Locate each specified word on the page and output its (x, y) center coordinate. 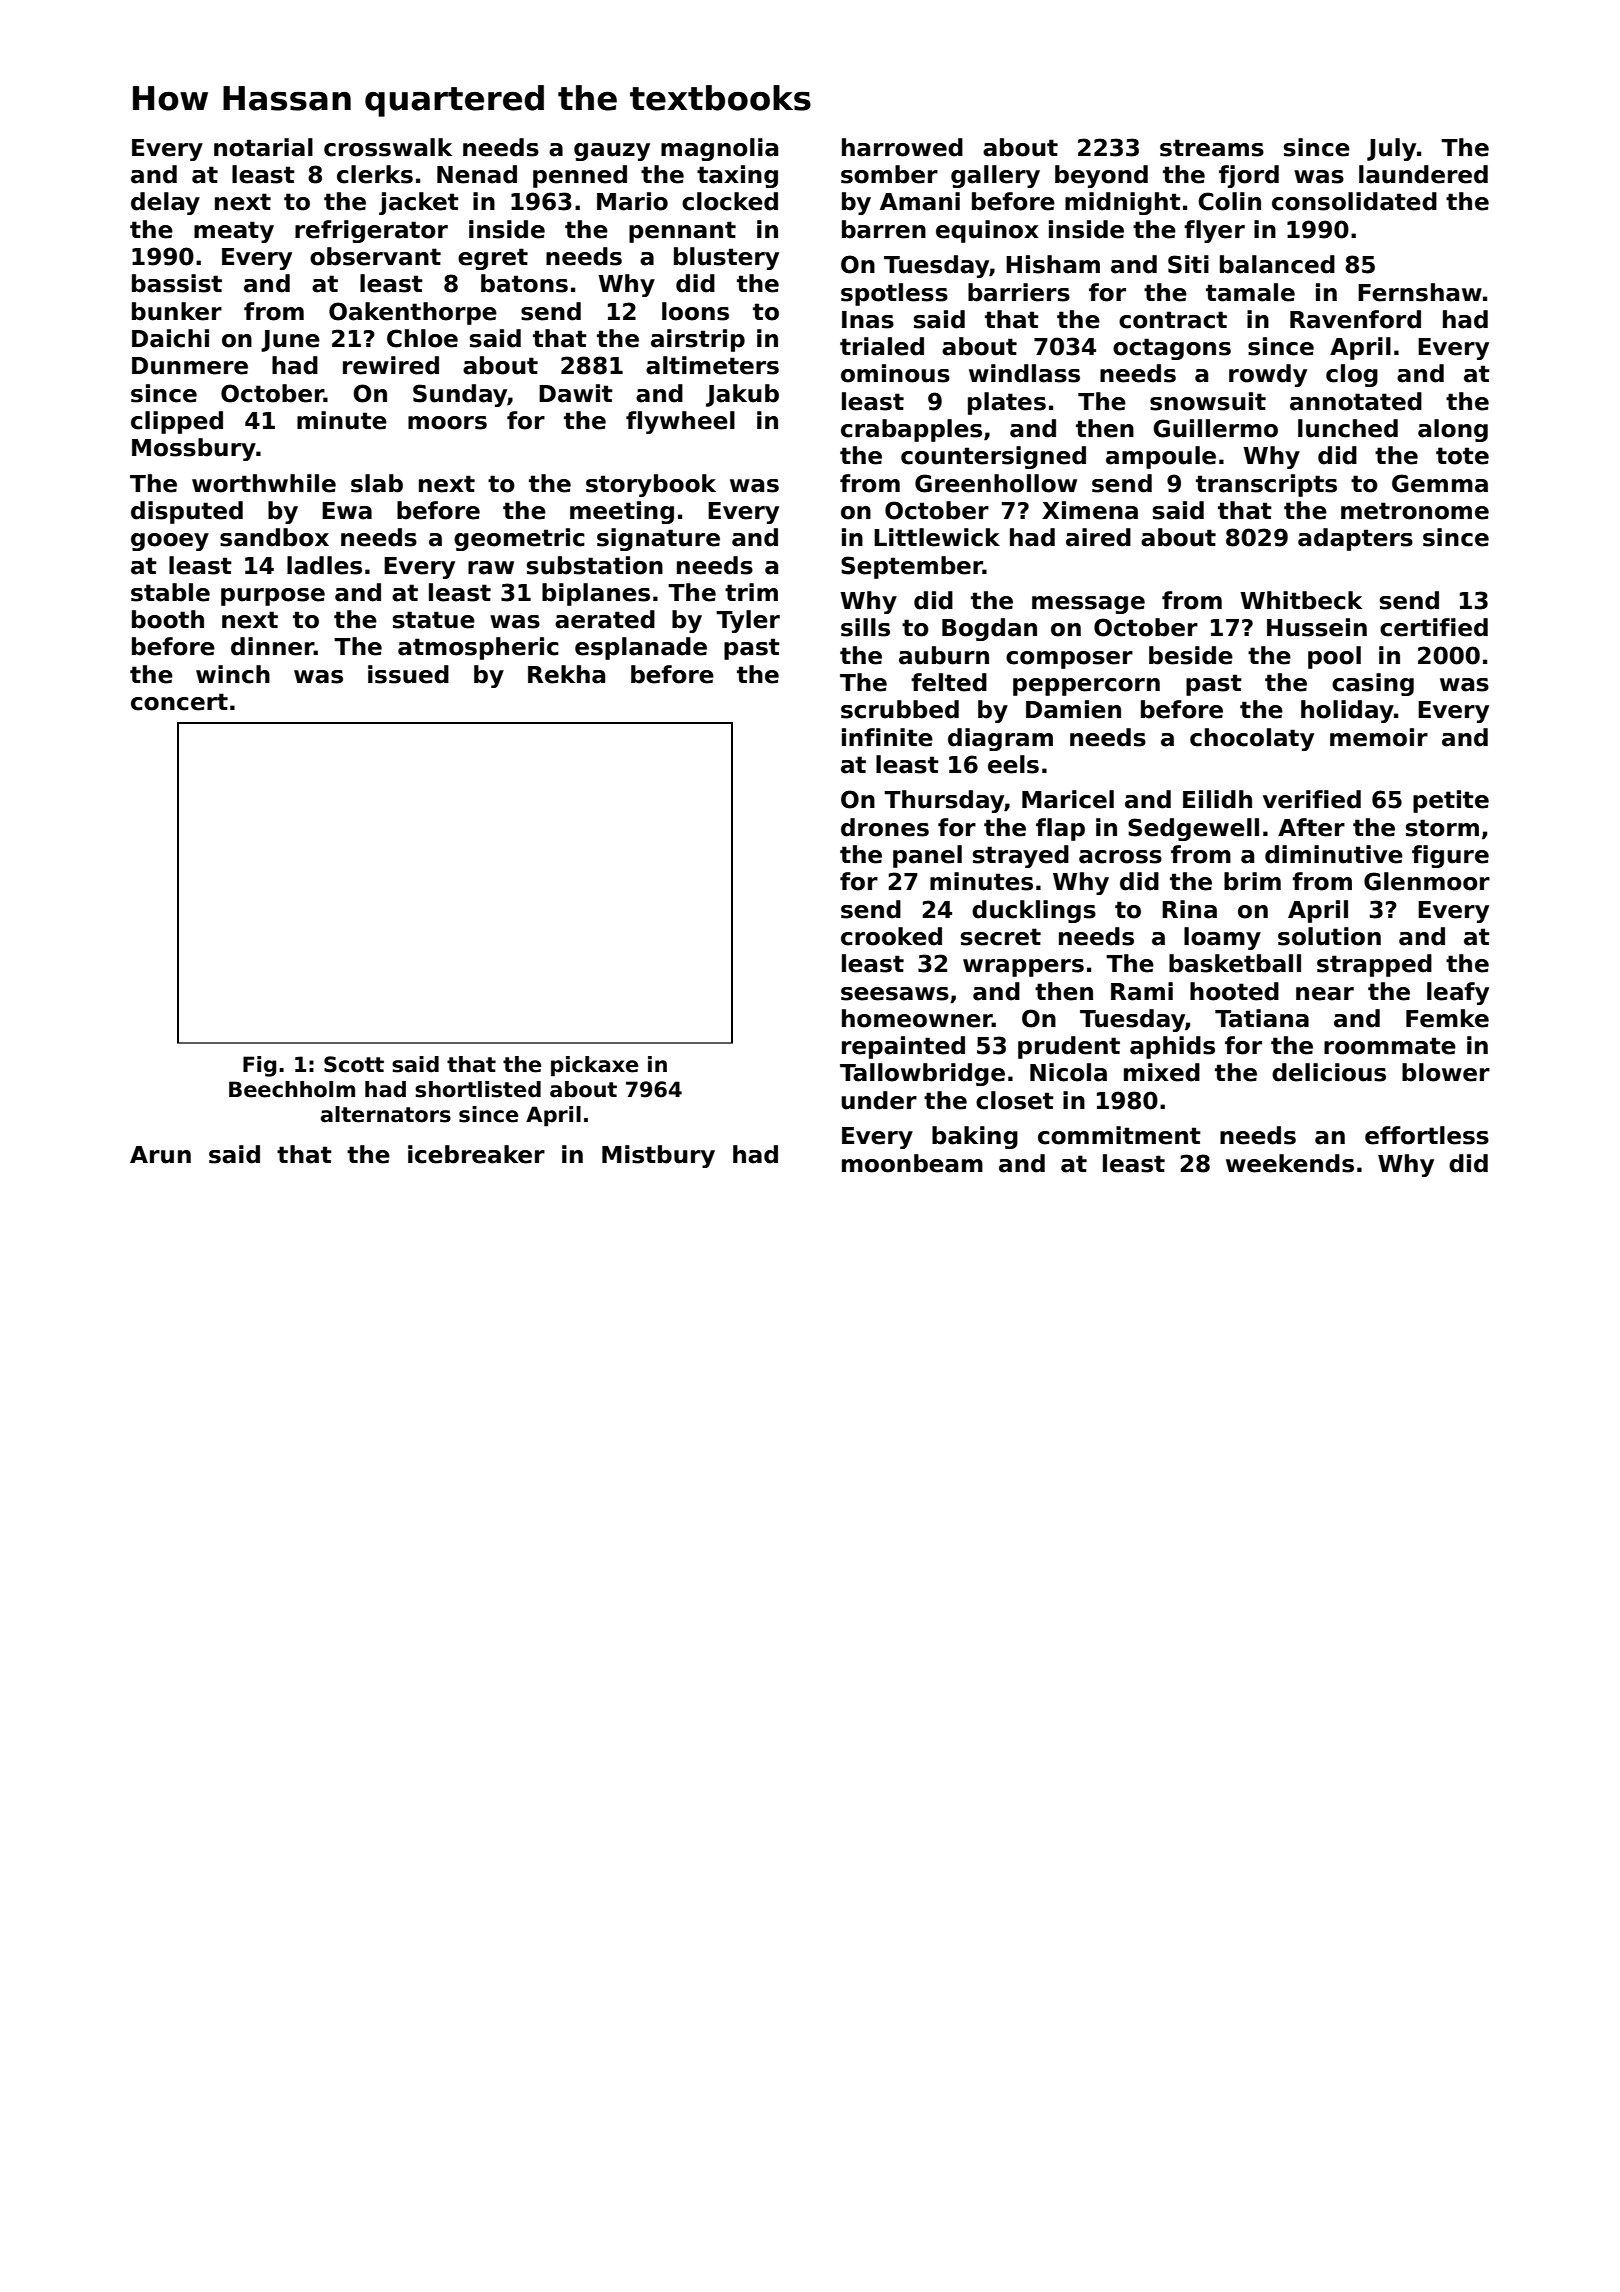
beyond (1101, 176)
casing (1373, 684)
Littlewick (937, 537)
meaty (234, 232)
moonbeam (912, 1163)
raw (491, 568)
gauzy (612, 152)
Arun (160, 1155)
